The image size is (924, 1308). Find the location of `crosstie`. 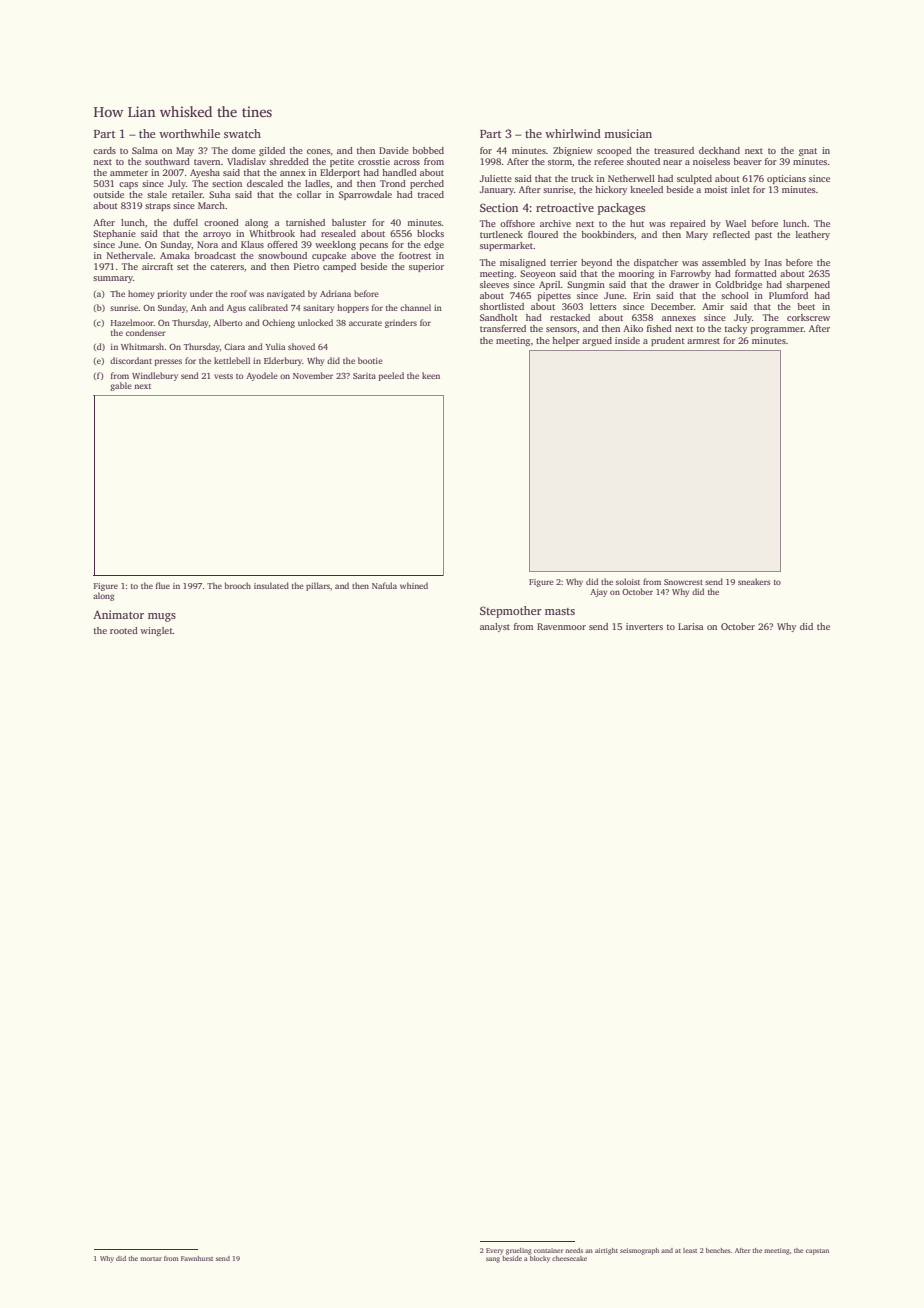

crosstie is located at coordinates (374, 161).
